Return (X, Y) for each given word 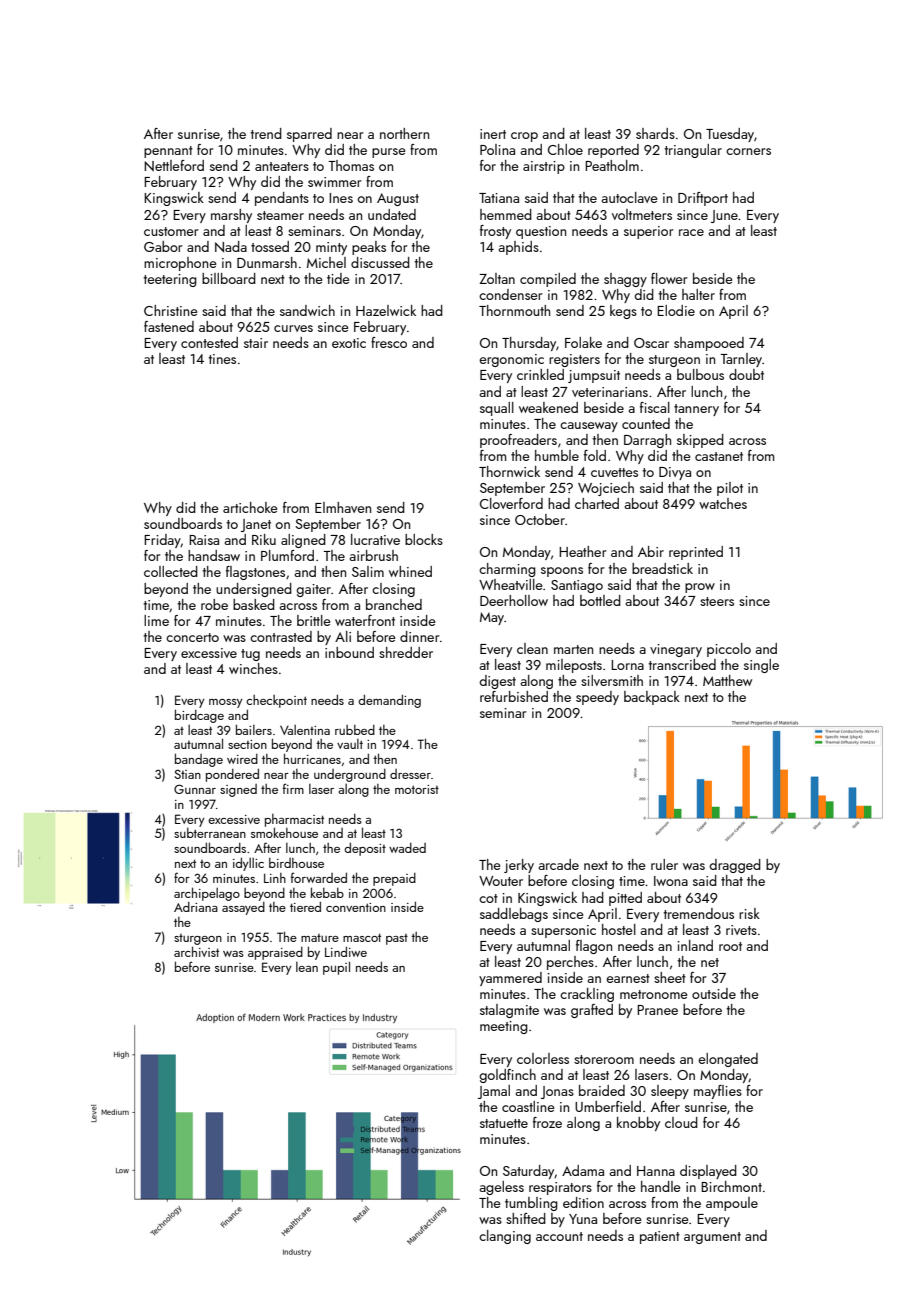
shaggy (625, 280)
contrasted (281, 636)
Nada (231, 247)
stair (256, 343)
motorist (417, 789)
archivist (196, 951)
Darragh (647, 441)
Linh (275, 878)
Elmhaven (343, 507)
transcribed (682, 664)
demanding (389, 701)
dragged (735, 866)
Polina (497, 149)
